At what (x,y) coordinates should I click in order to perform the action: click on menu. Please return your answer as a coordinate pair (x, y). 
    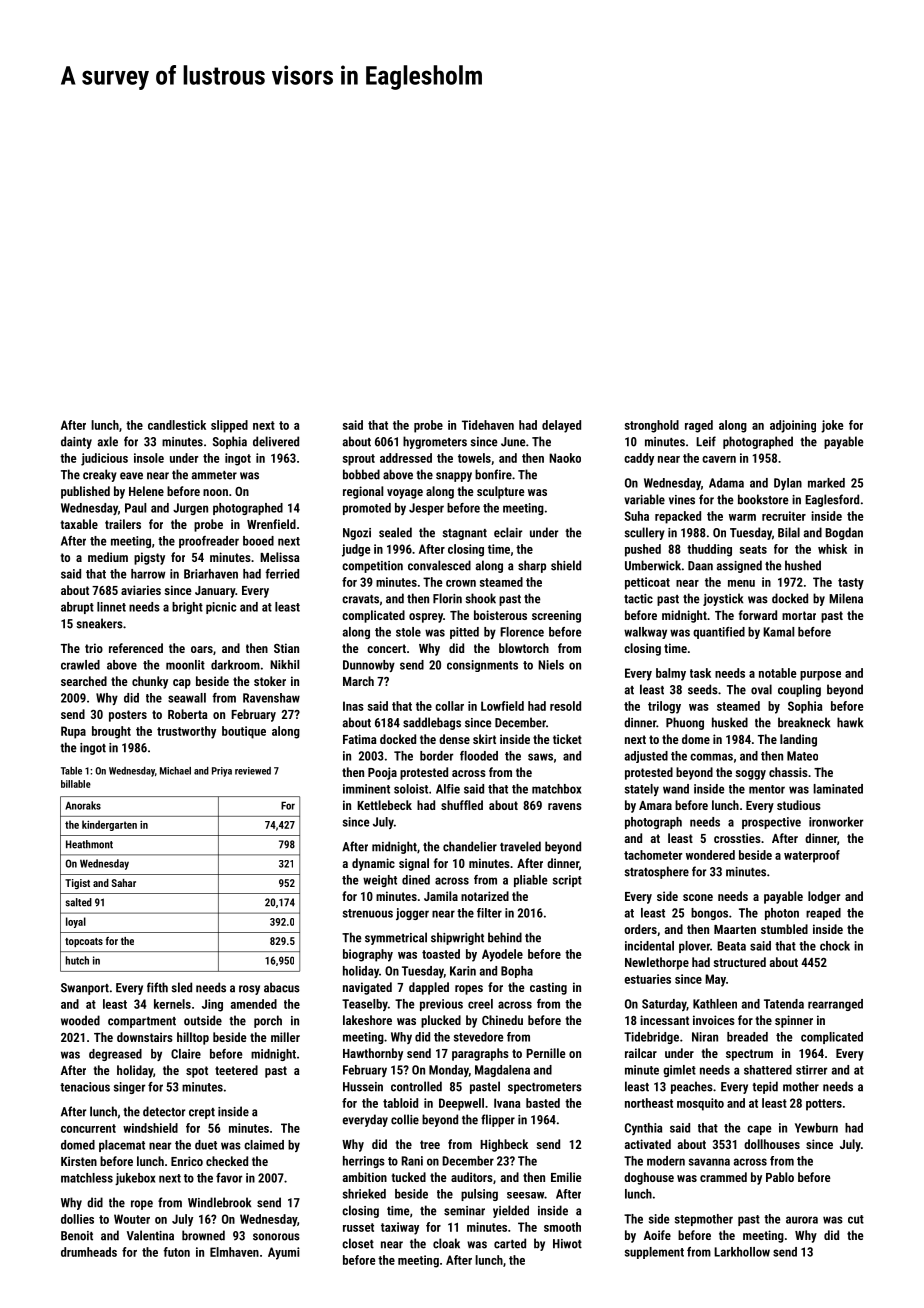
    Looking at the image, I should click on (741, 583).
